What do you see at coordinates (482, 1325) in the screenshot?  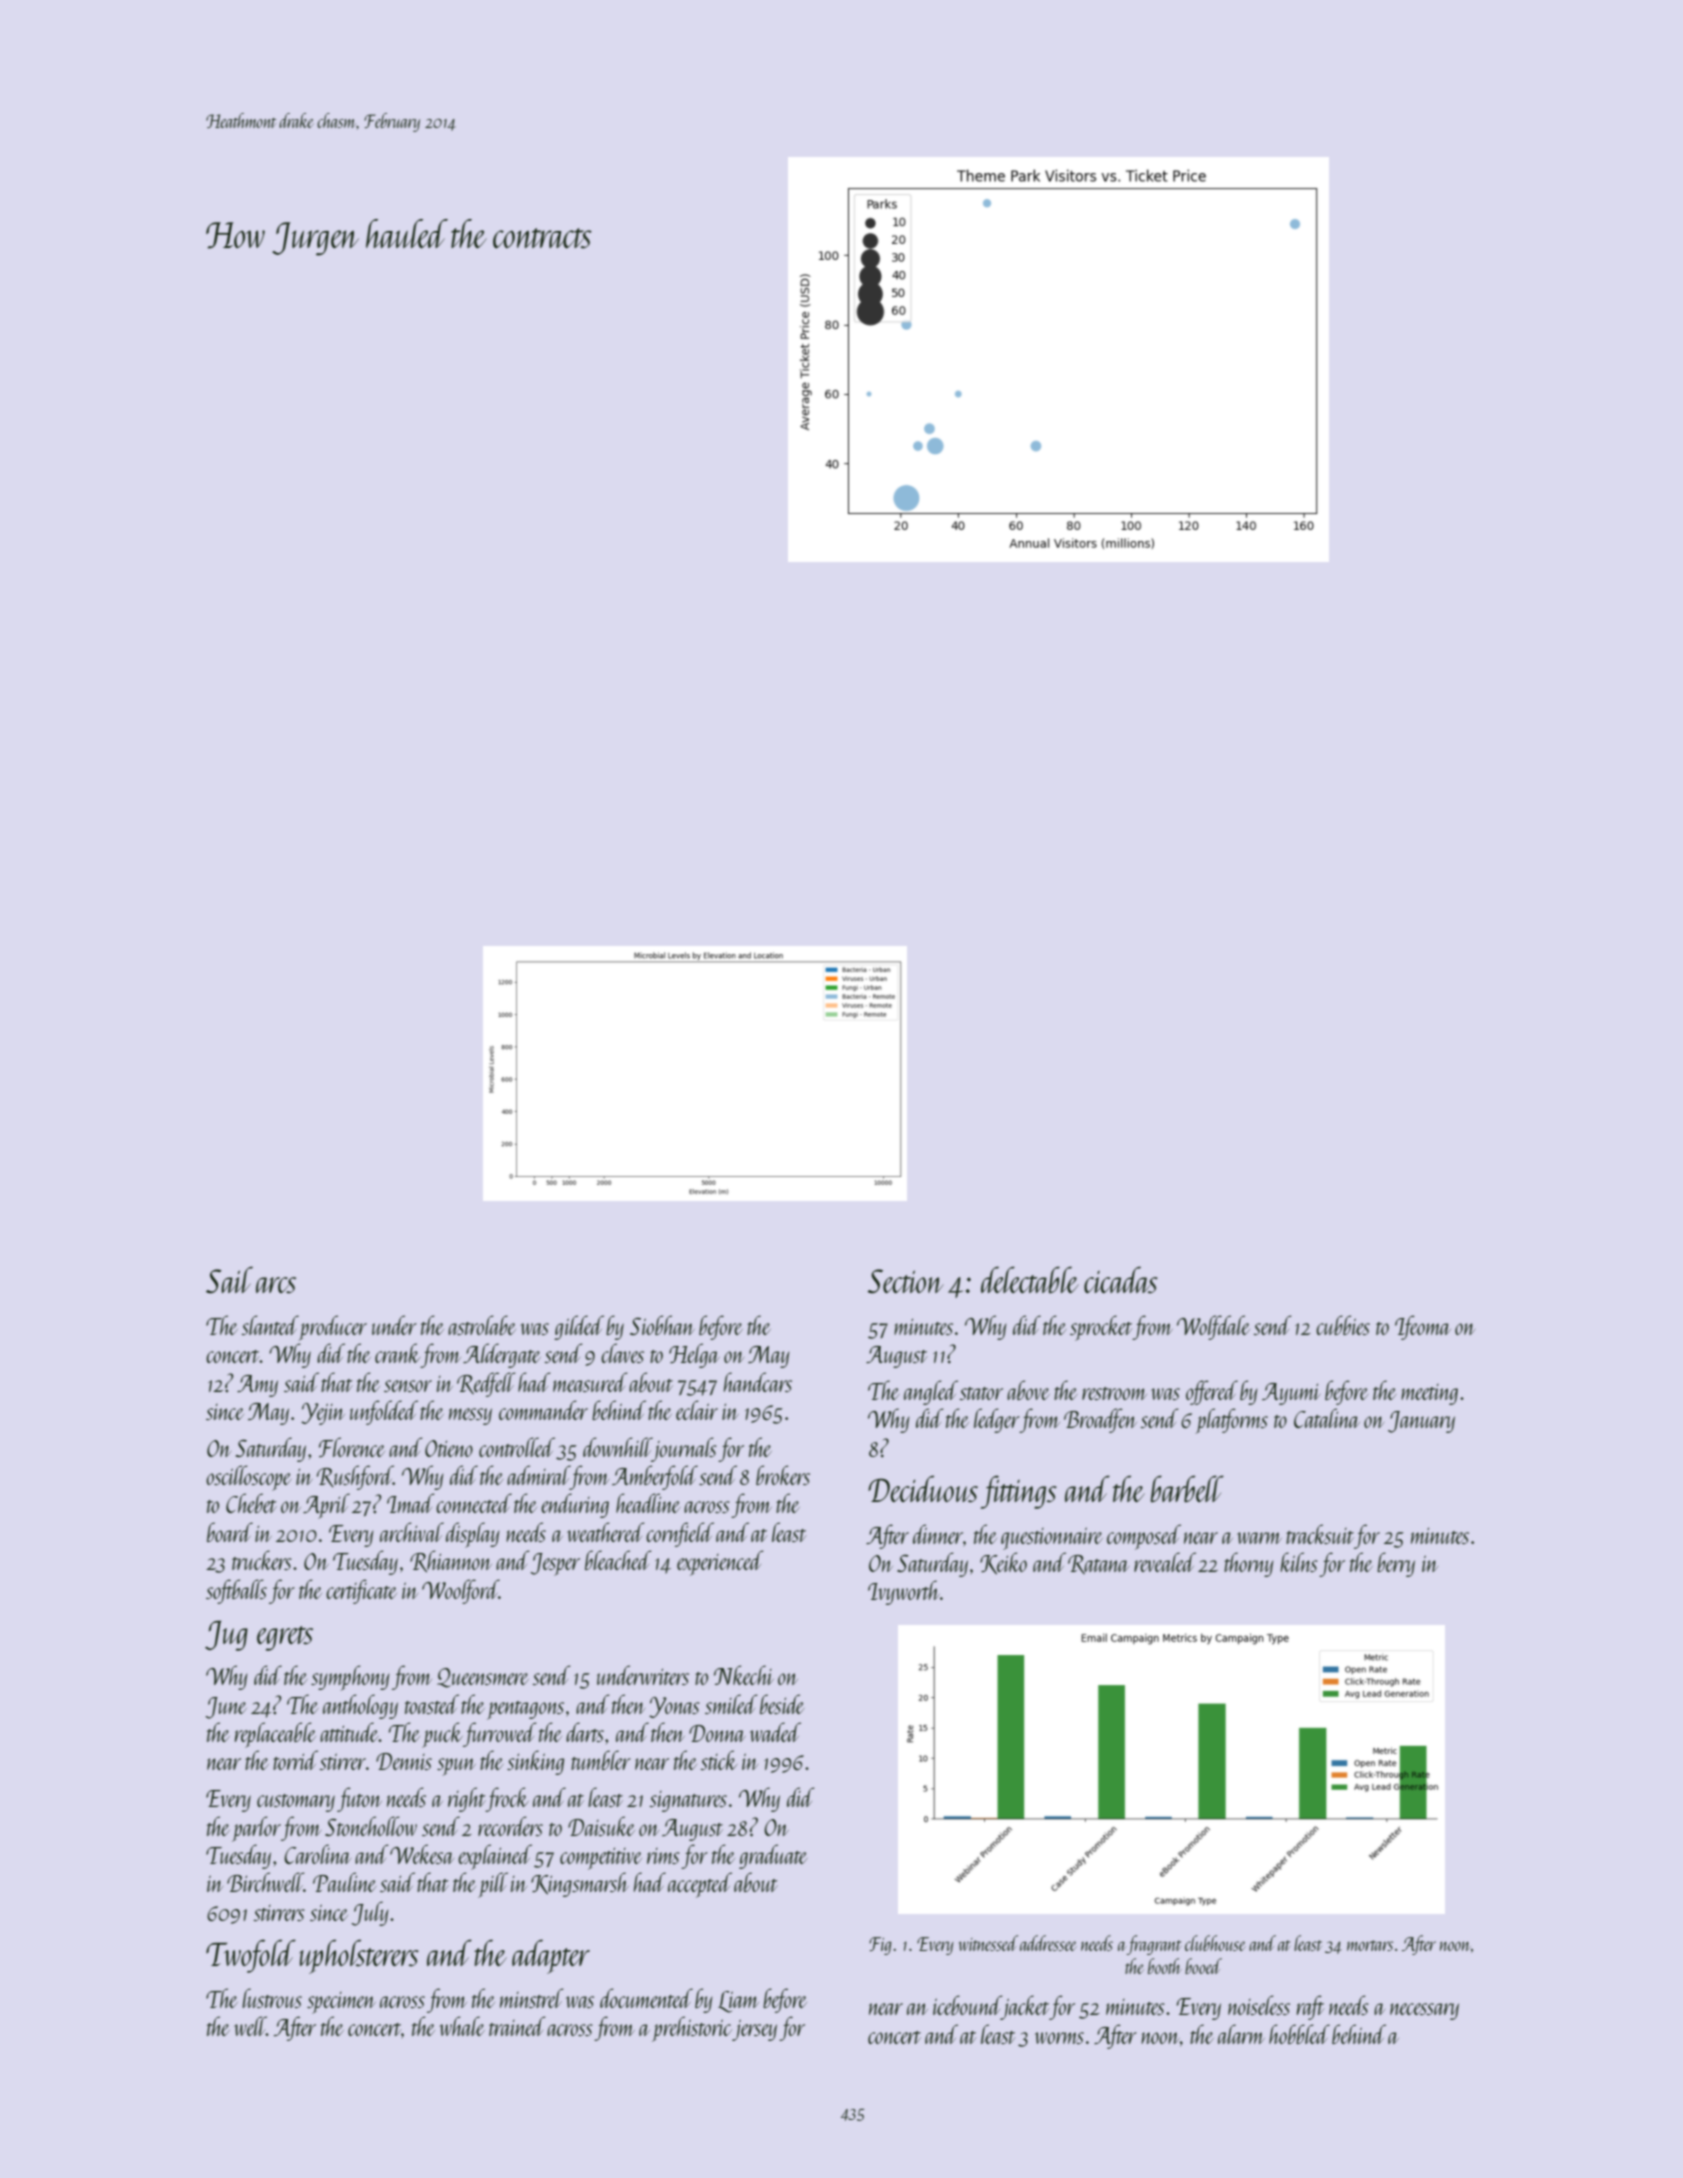 I see `astrolabe` at bounding box center [482, 1325].
